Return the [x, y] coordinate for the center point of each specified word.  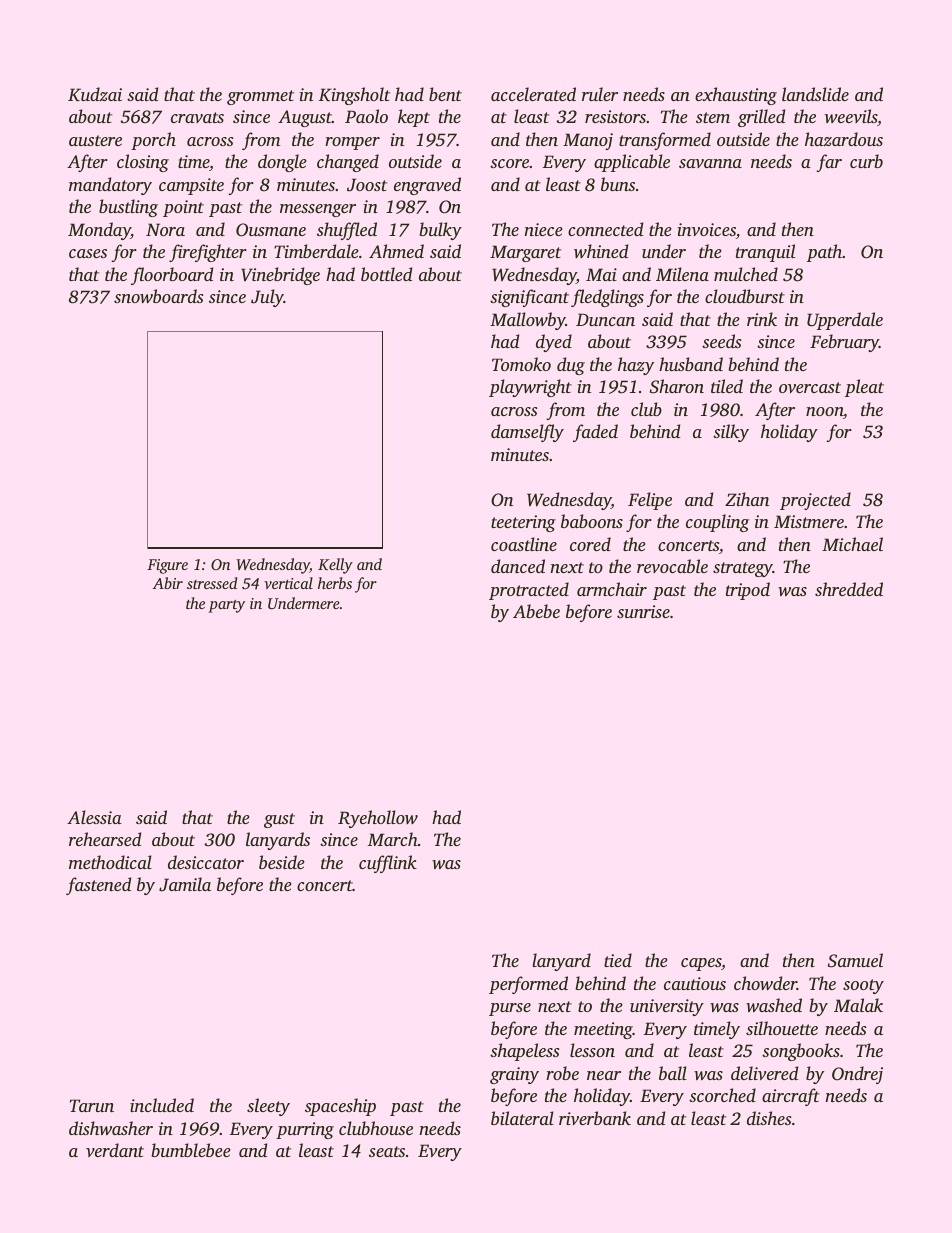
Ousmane [271, 230]
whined [601, 251]
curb [866, 161]
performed [528, 985]
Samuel [855, 960]
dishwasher [111, 1128]
